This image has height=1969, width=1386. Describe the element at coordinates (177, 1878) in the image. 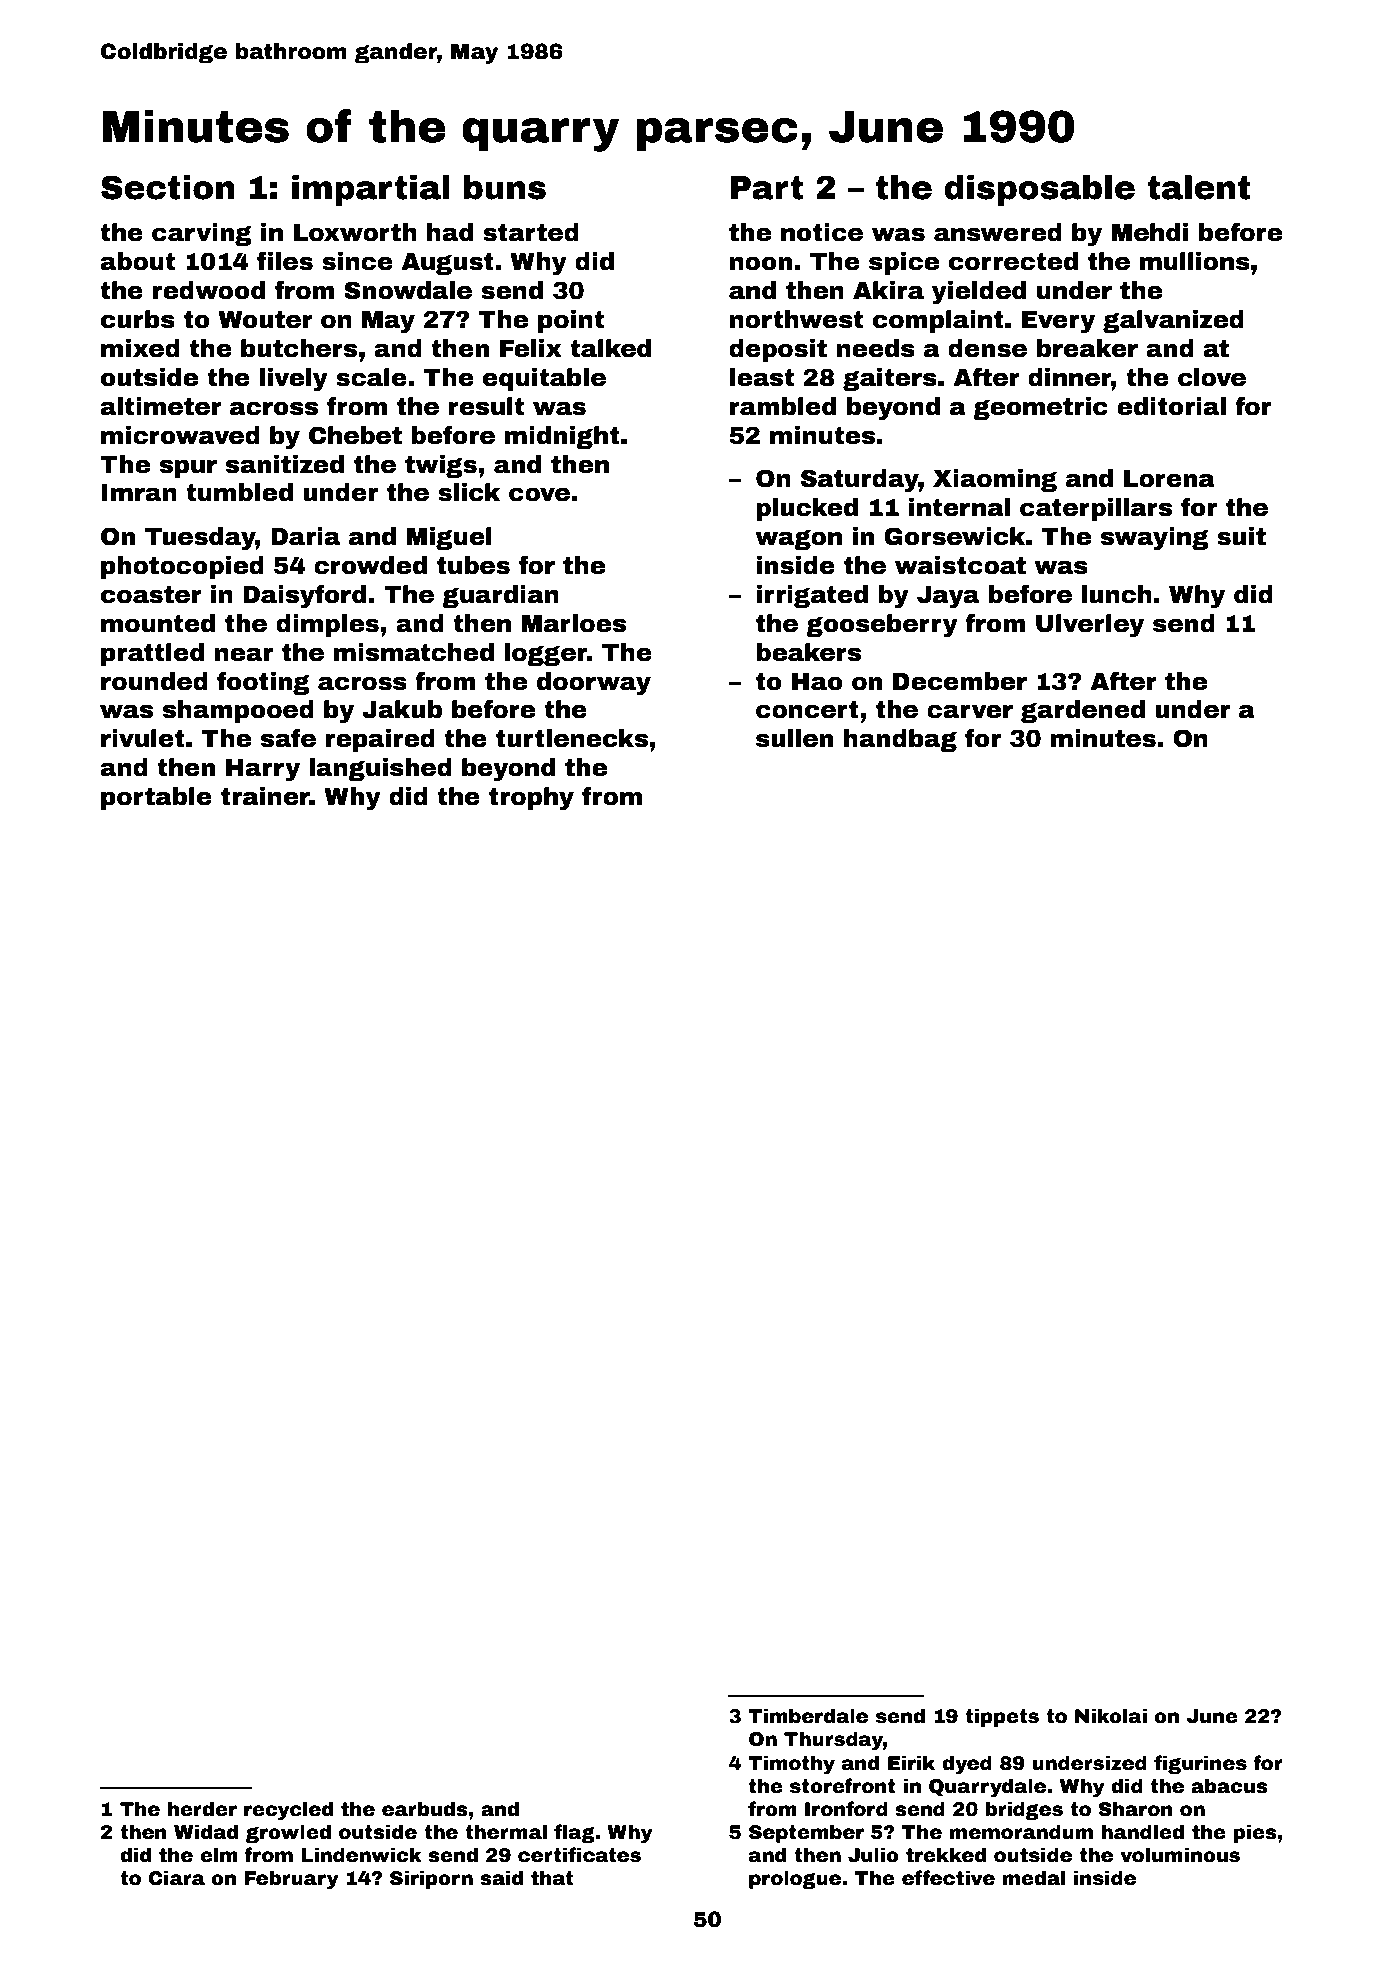

I see `Ciara` at that location.
